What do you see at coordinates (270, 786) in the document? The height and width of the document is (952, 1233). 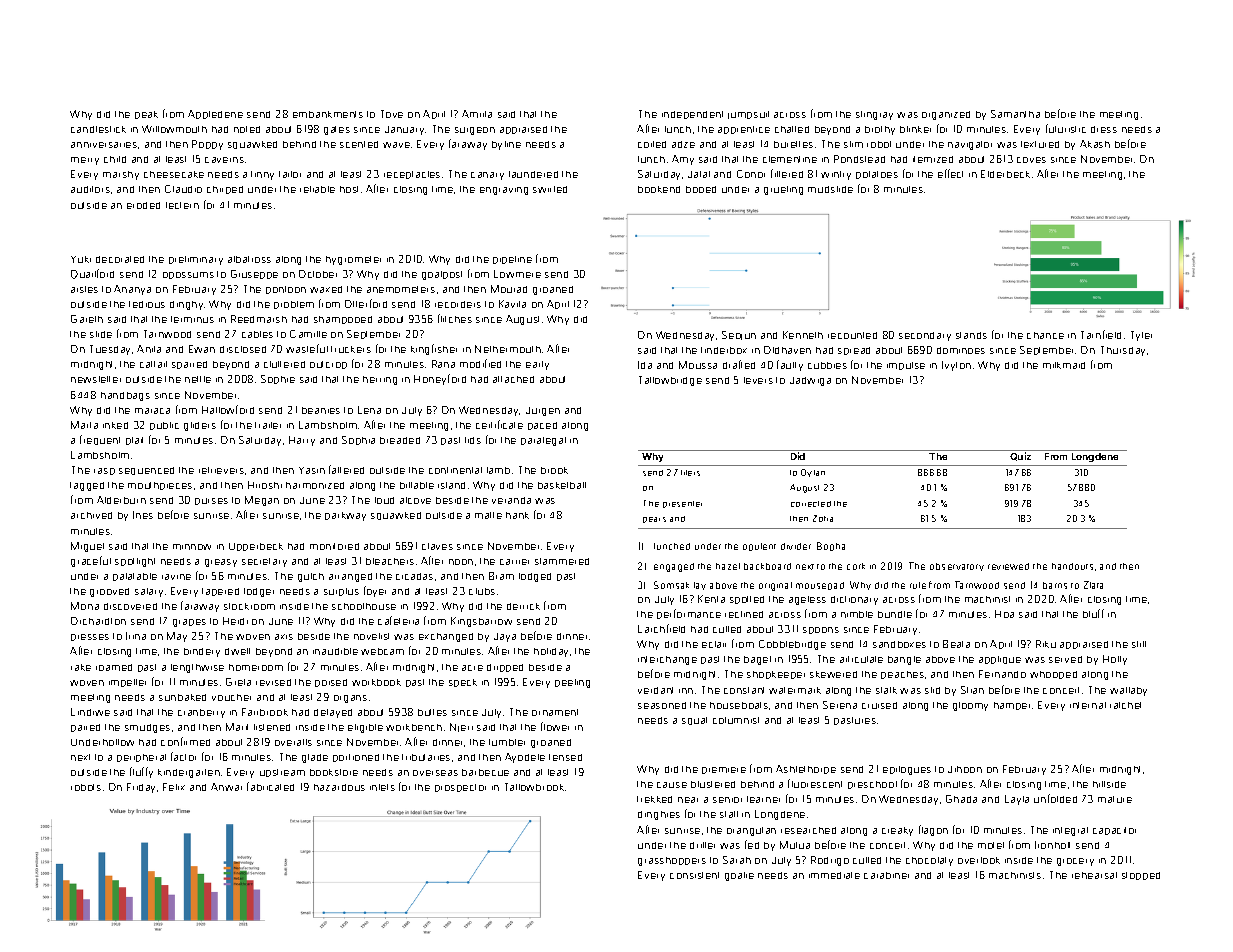 I see `fabricated` at bounding box center [270, 786].
